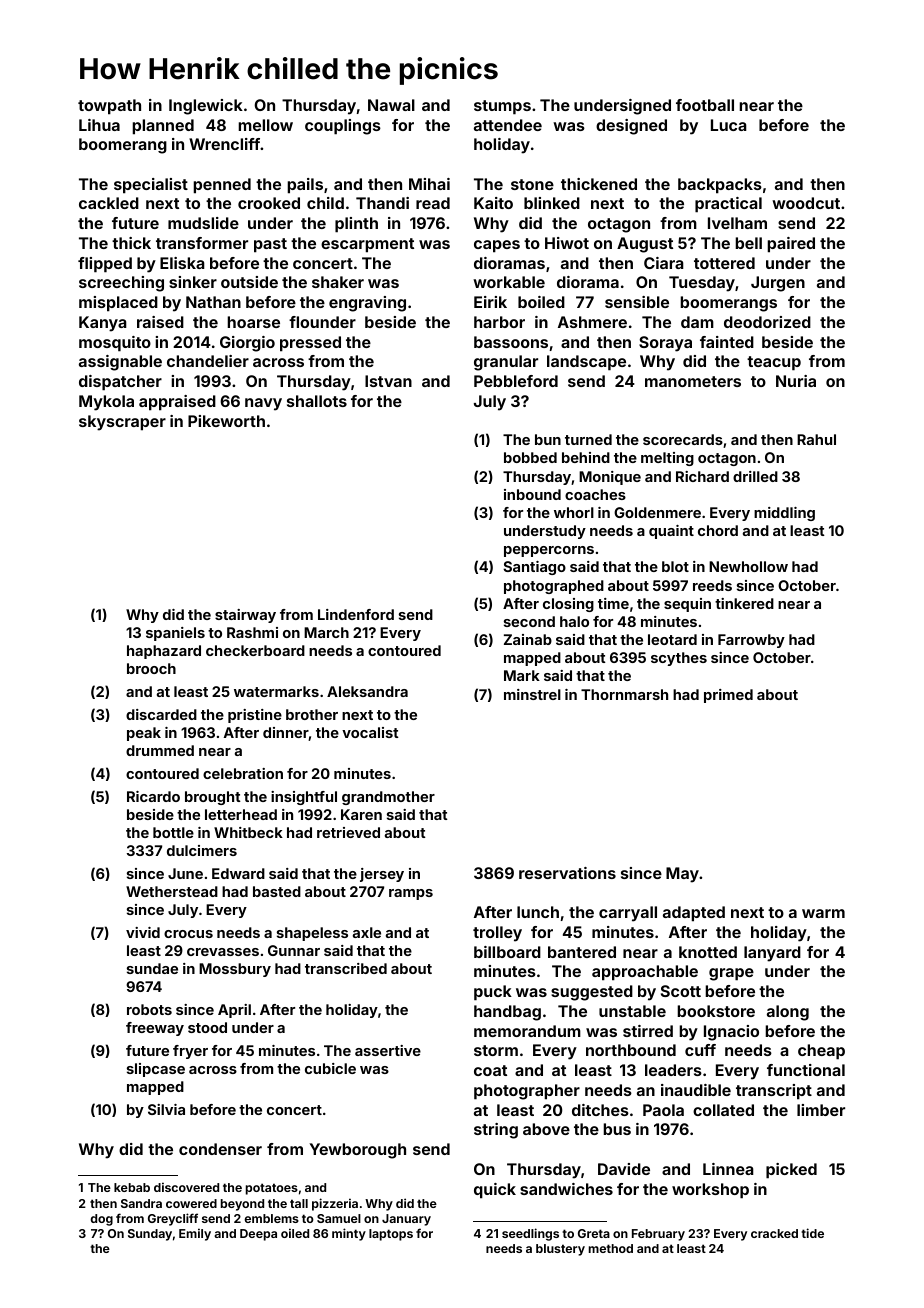 Image resolution: width=924 pixels, height=1308 pixels. Describe the element at coordinates (778, 284) in the page. I see `Jurgen` at that location.
